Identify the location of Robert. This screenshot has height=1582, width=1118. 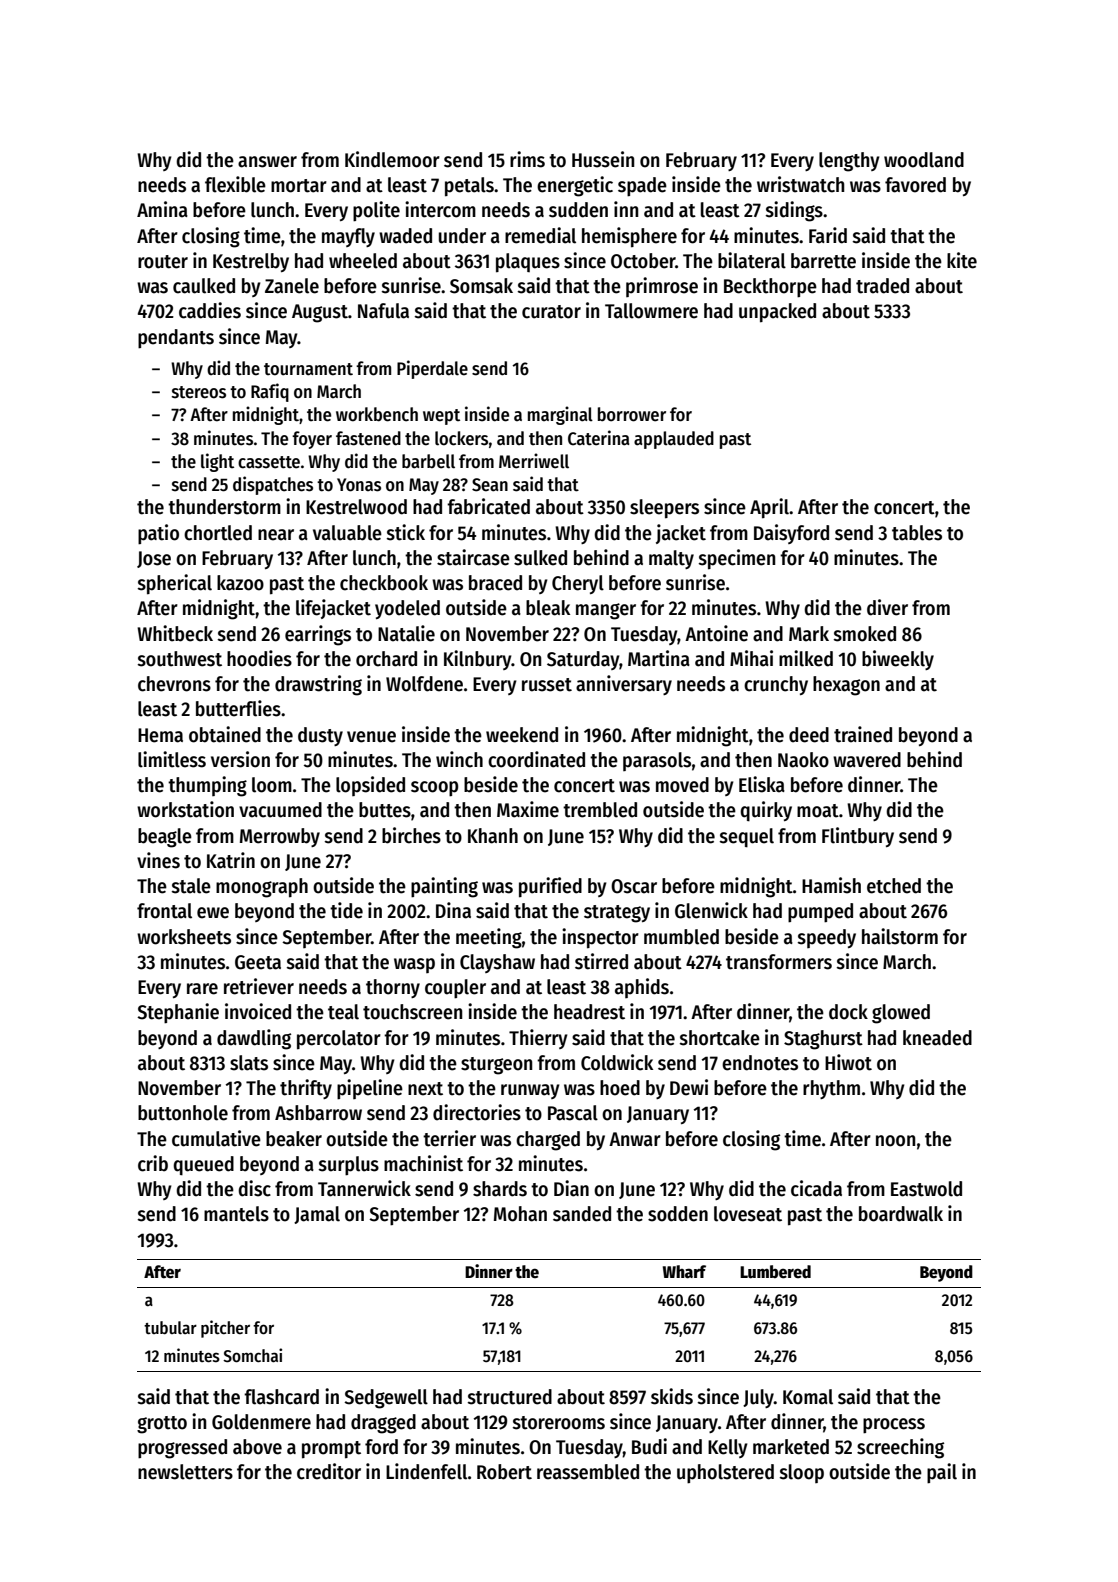
(504, 1472).
